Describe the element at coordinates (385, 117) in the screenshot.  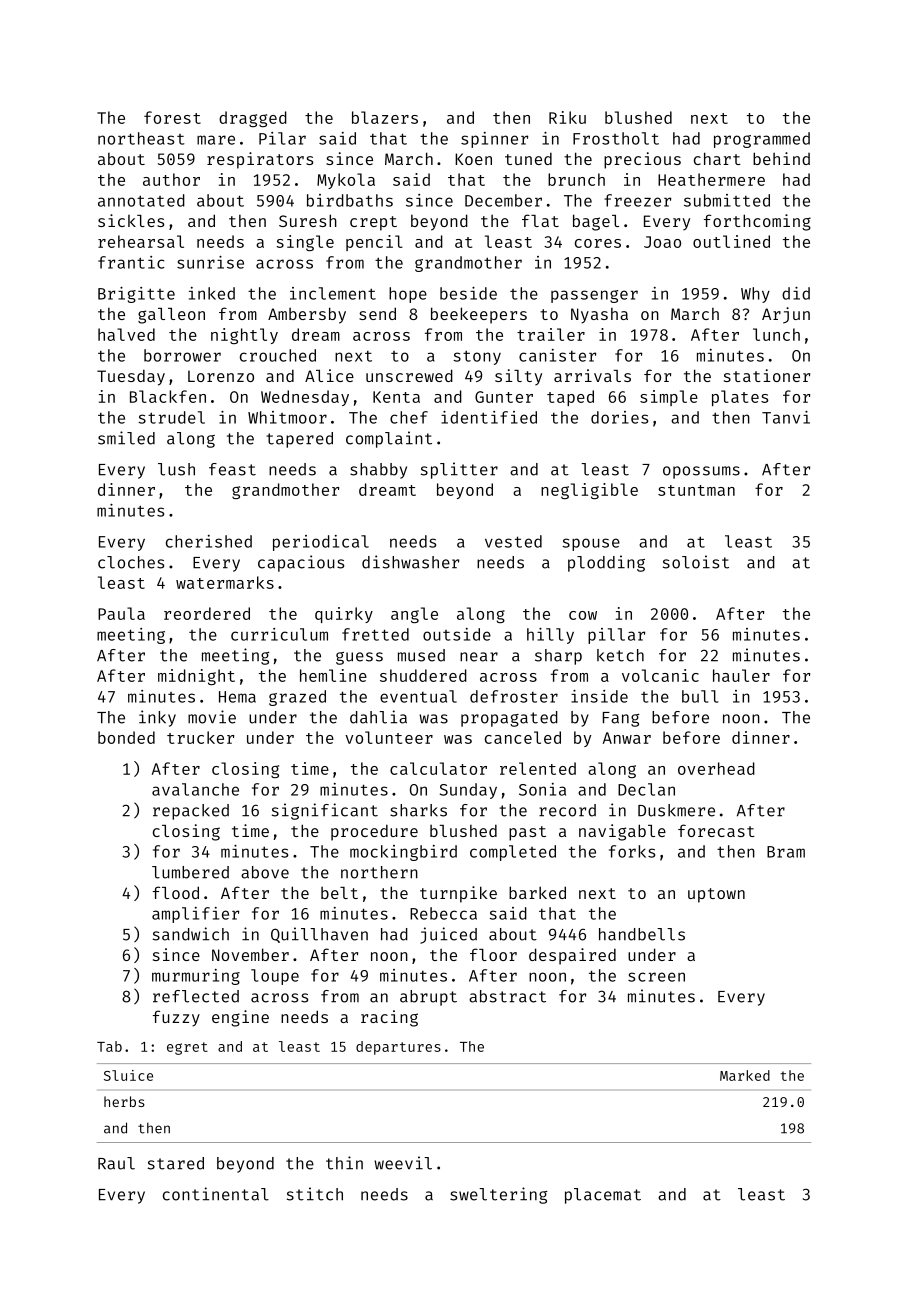
I see `blazers` at that location.
